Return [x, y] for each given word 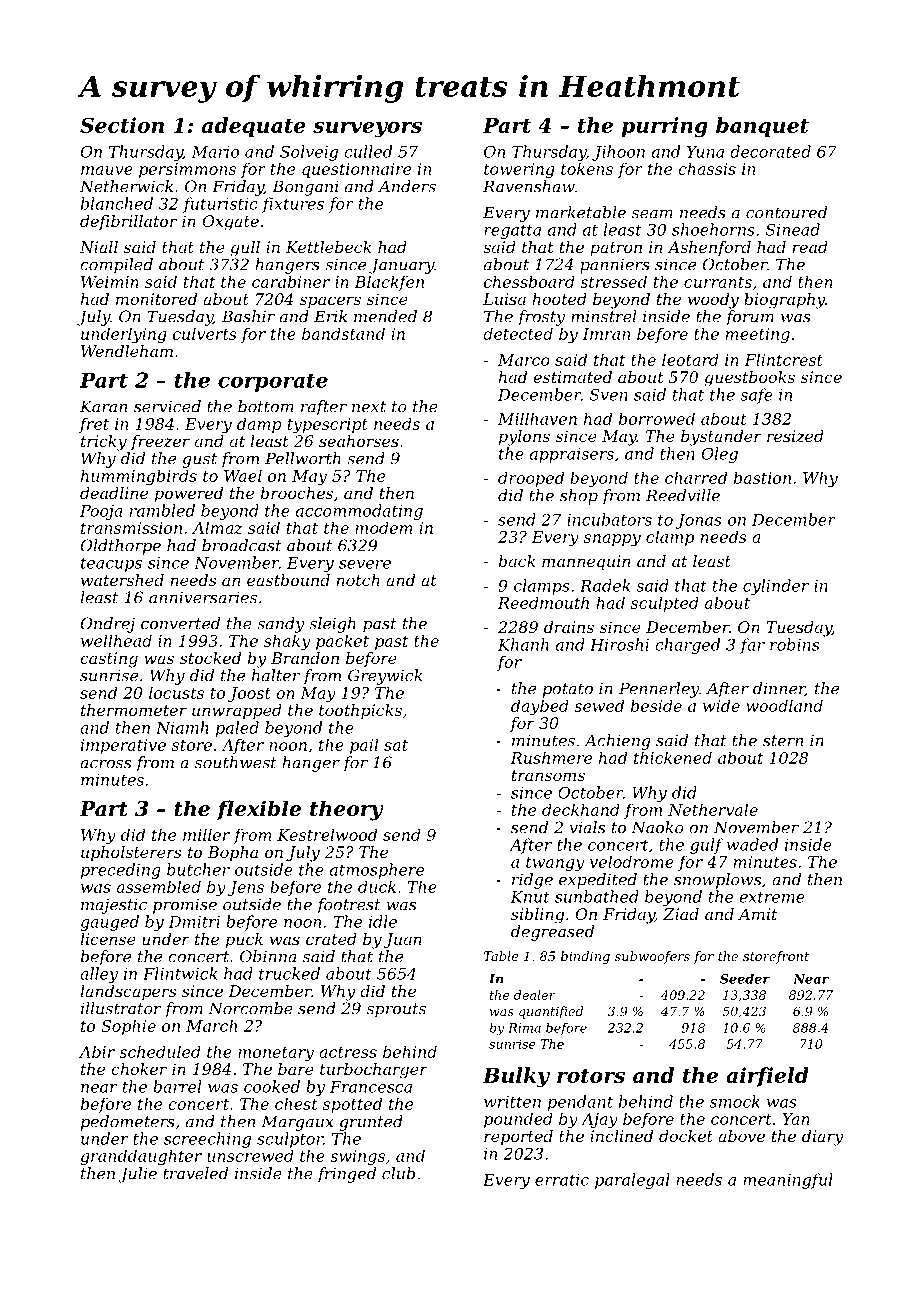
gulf [707, 846]
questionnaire [356, 170]
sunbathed [597, 896]
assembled [159, 886]
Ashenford [709, 248]
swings [357, 1158]
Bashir [248, 316]
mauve [107, 170]
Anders [407, 186]
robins [794, 644]
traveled [195, 1173]
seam [652, 214]
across [105, 764]
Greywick [385, 677]
